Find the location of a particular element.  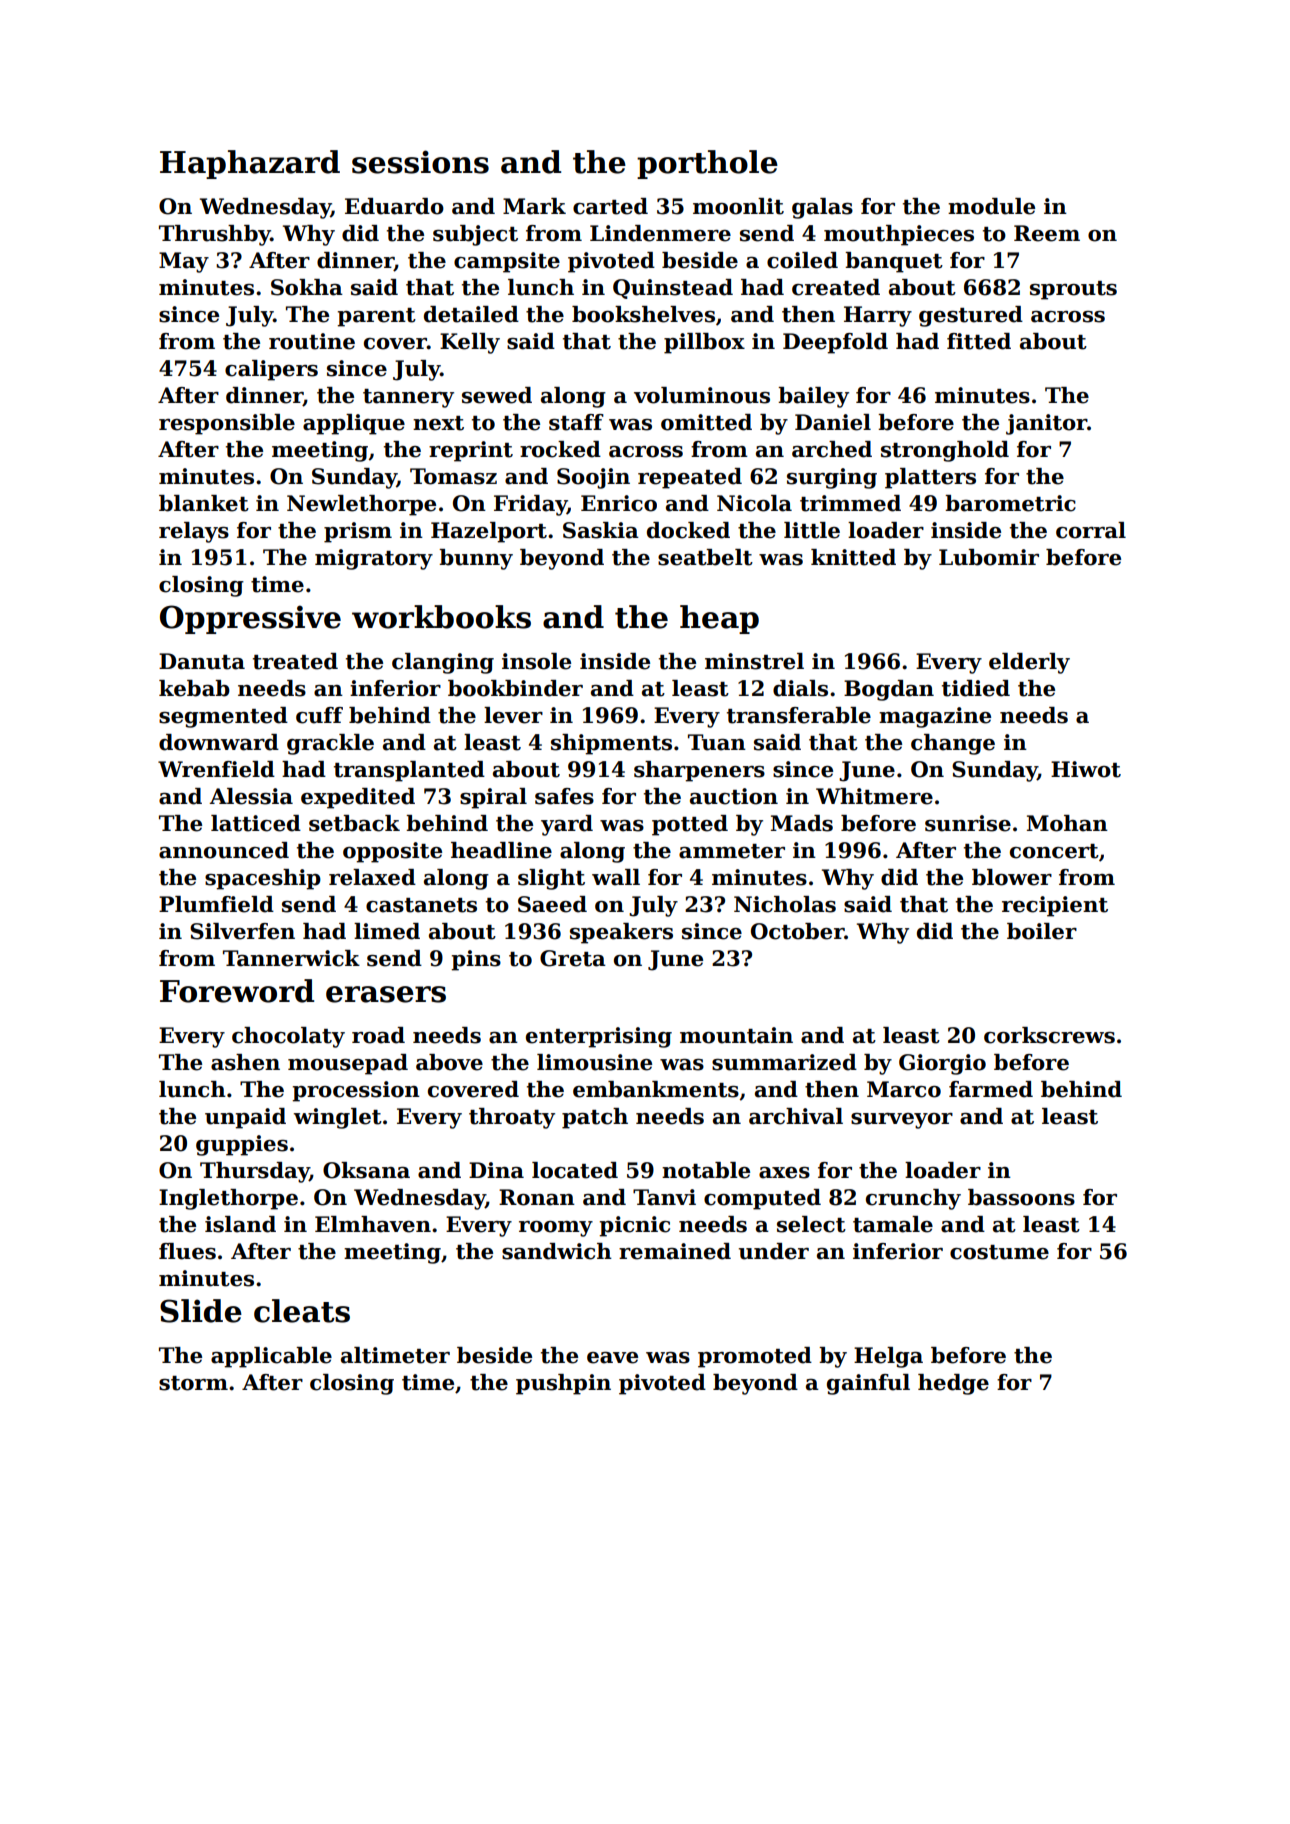

bassoons is located at coordinates (1021, 1197).
